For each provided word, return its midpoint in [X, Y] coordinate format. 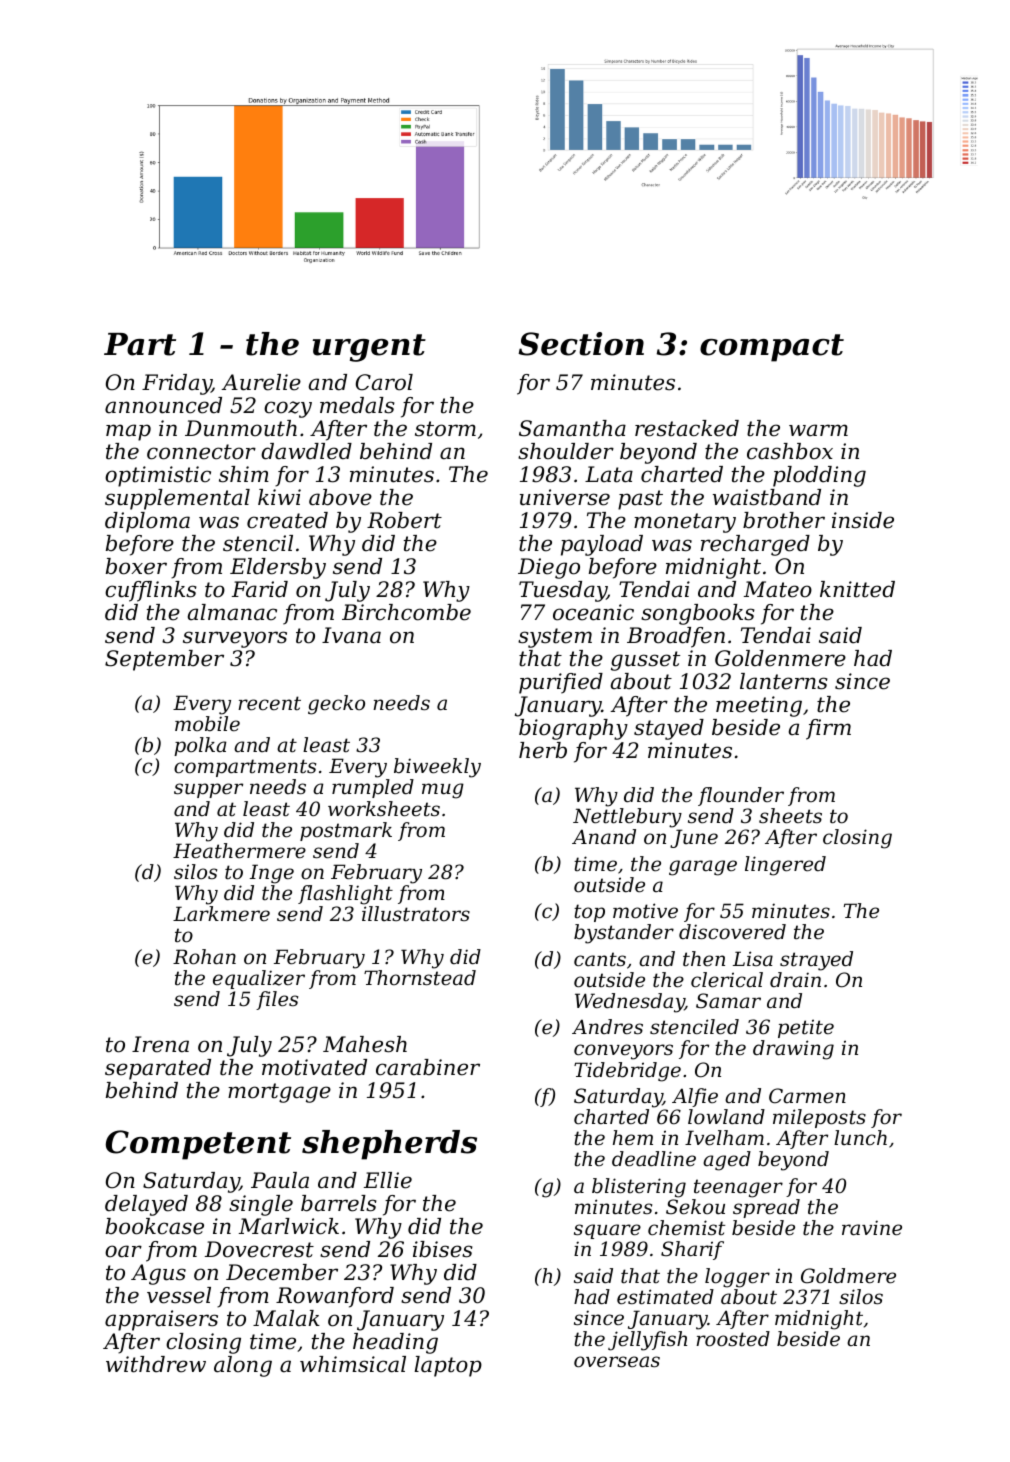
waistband [767, 497]
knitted [857, 589]
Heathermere [239, 851]
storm [445, 429]
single [261, 1205]
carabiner [428, 1067]
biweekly [437, 768]
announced [163, 405]
